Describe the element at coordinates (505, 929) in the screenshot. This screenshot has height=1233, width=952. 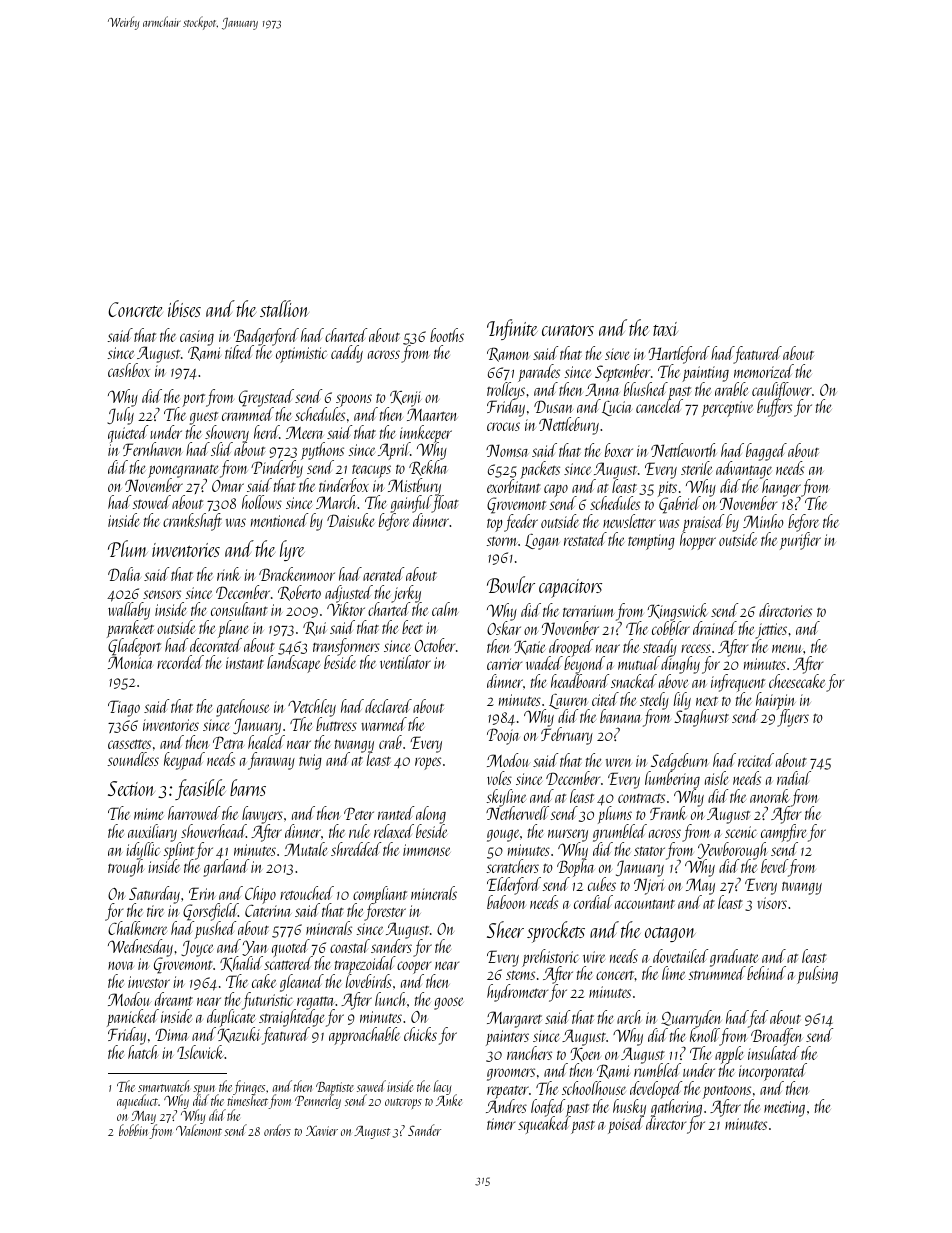
I see `Sheer` at that location.
